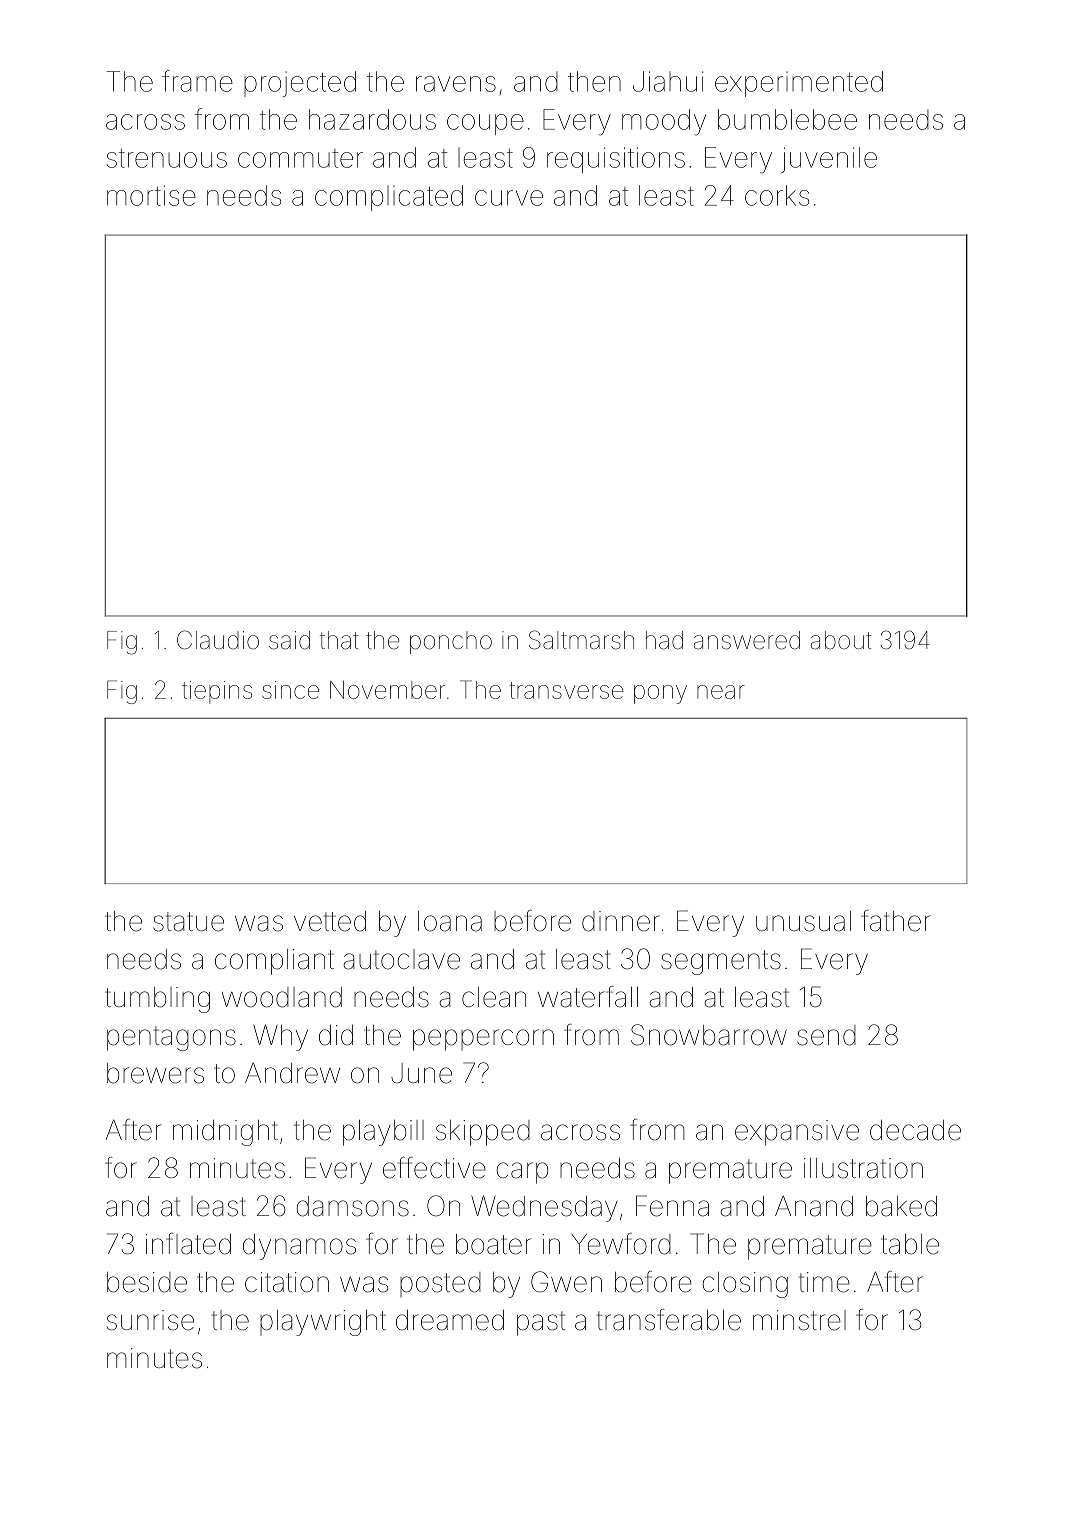  What do you see at coordinates (451, 642) in the screenshot?
I see `poncho` at bounding box center [451, 642].
